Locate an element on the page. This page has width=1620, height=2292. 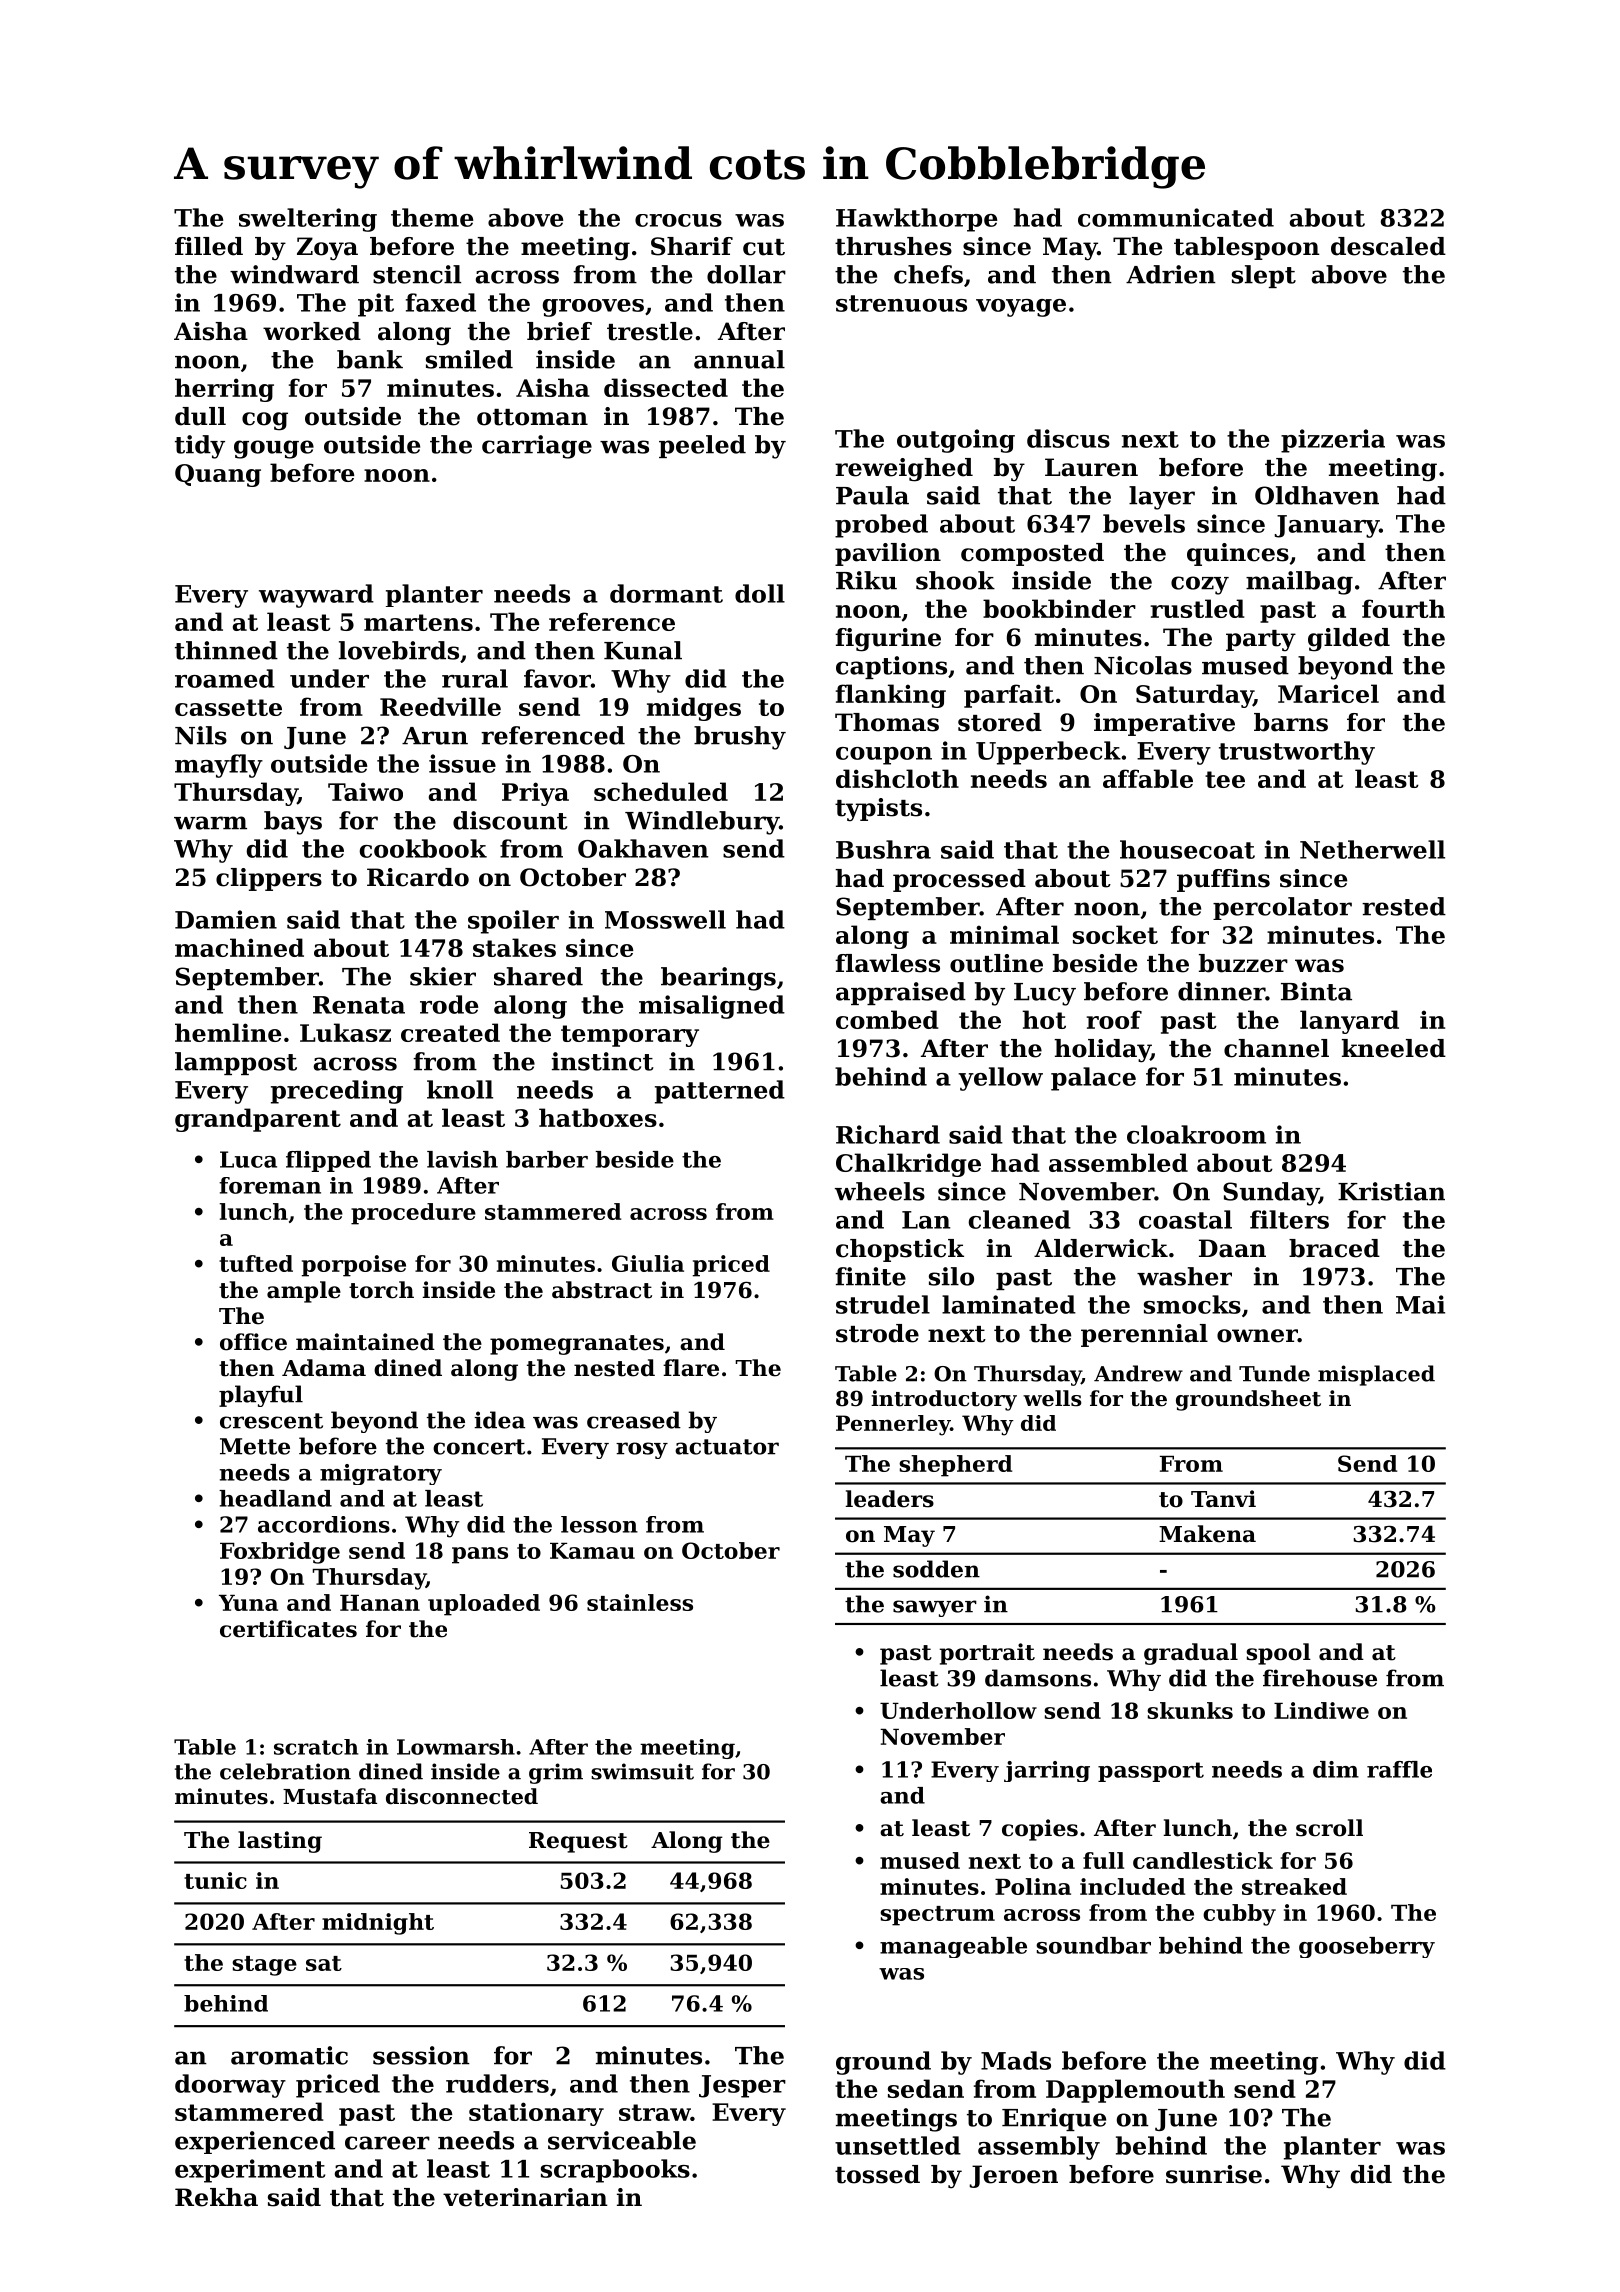
assembled is located at coordinates (1118, 1162).
